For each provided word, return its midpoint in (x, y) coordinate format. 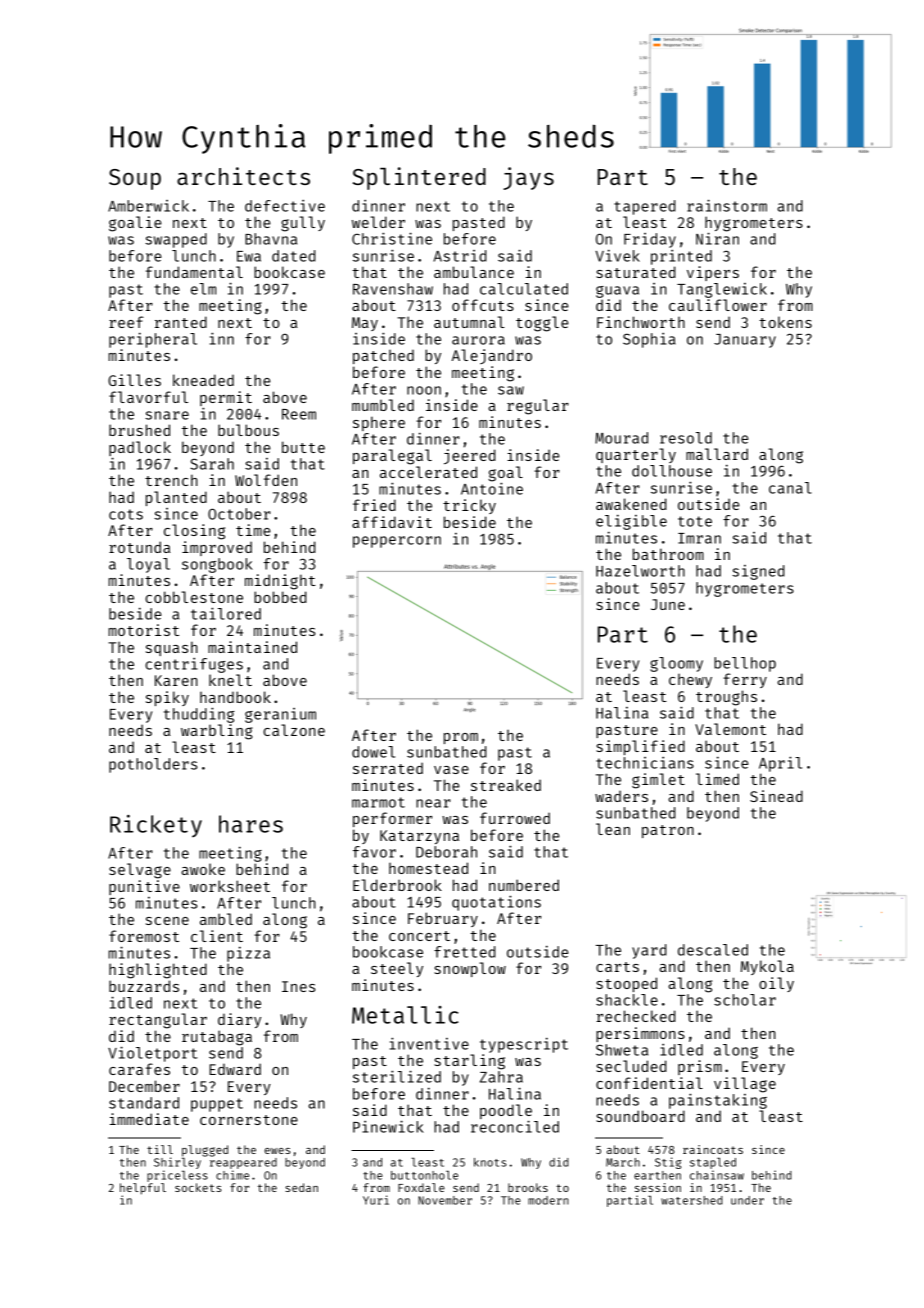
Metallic (405, 1015)
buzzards (144, 986)
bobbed (280, 597)
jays (528, 178)
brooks (528, 1187)
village (745, 1085)
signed (758, 572)
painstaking (718, 1101)
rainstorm (727, 205)
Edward (235, 1069)
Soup (135, 179)
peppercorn (397, 542)
